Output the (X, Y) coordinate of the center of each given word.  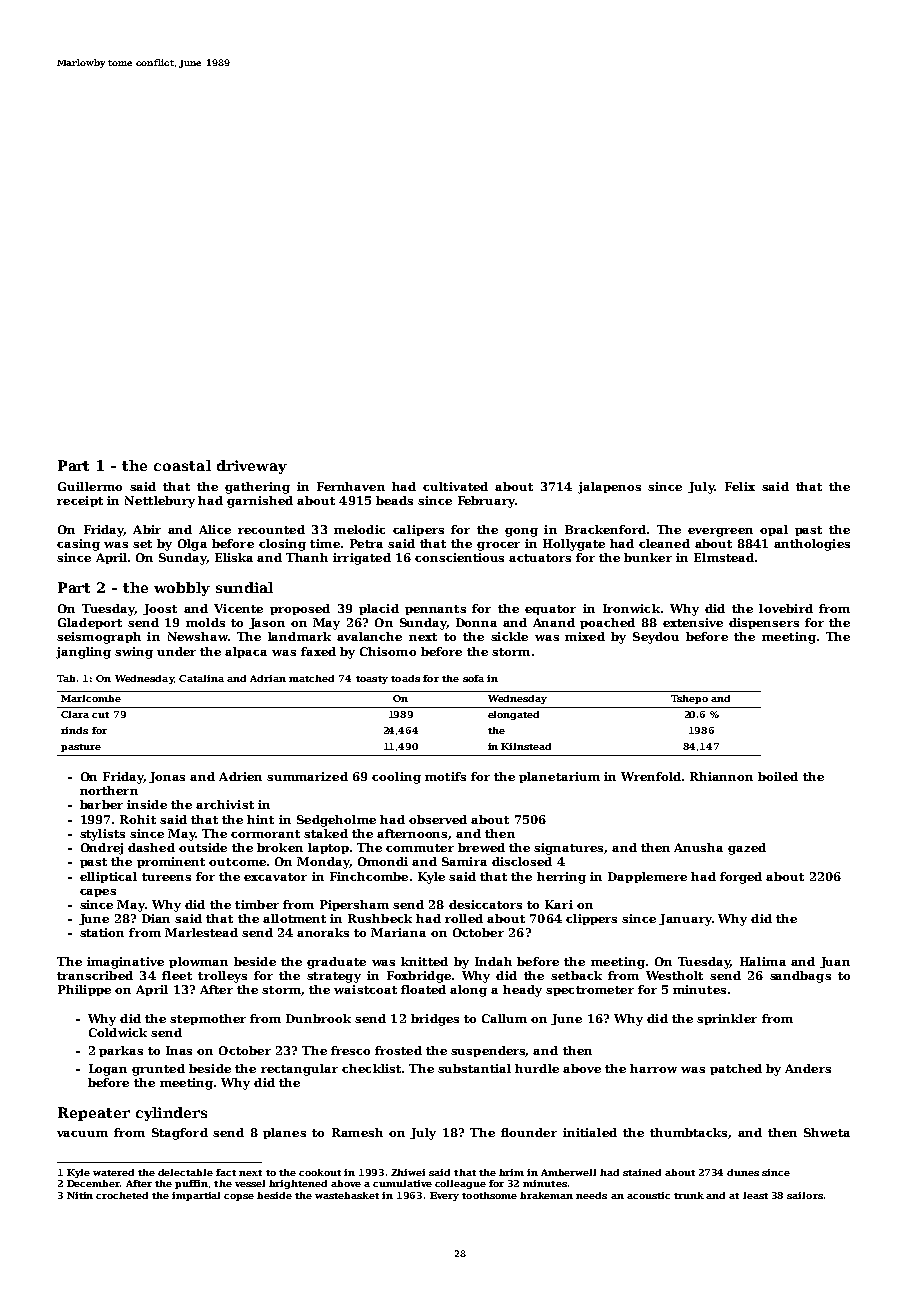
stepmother (208, 1019)
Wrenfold (651, 776)
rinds (74, 730)
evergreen (720, 532)
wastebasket (347, 1195)
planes (284, 1133)
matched (311, 678)
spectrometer (590, 991)
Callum (504, 1018)
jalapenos (609, 488)
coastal (182, 465)
